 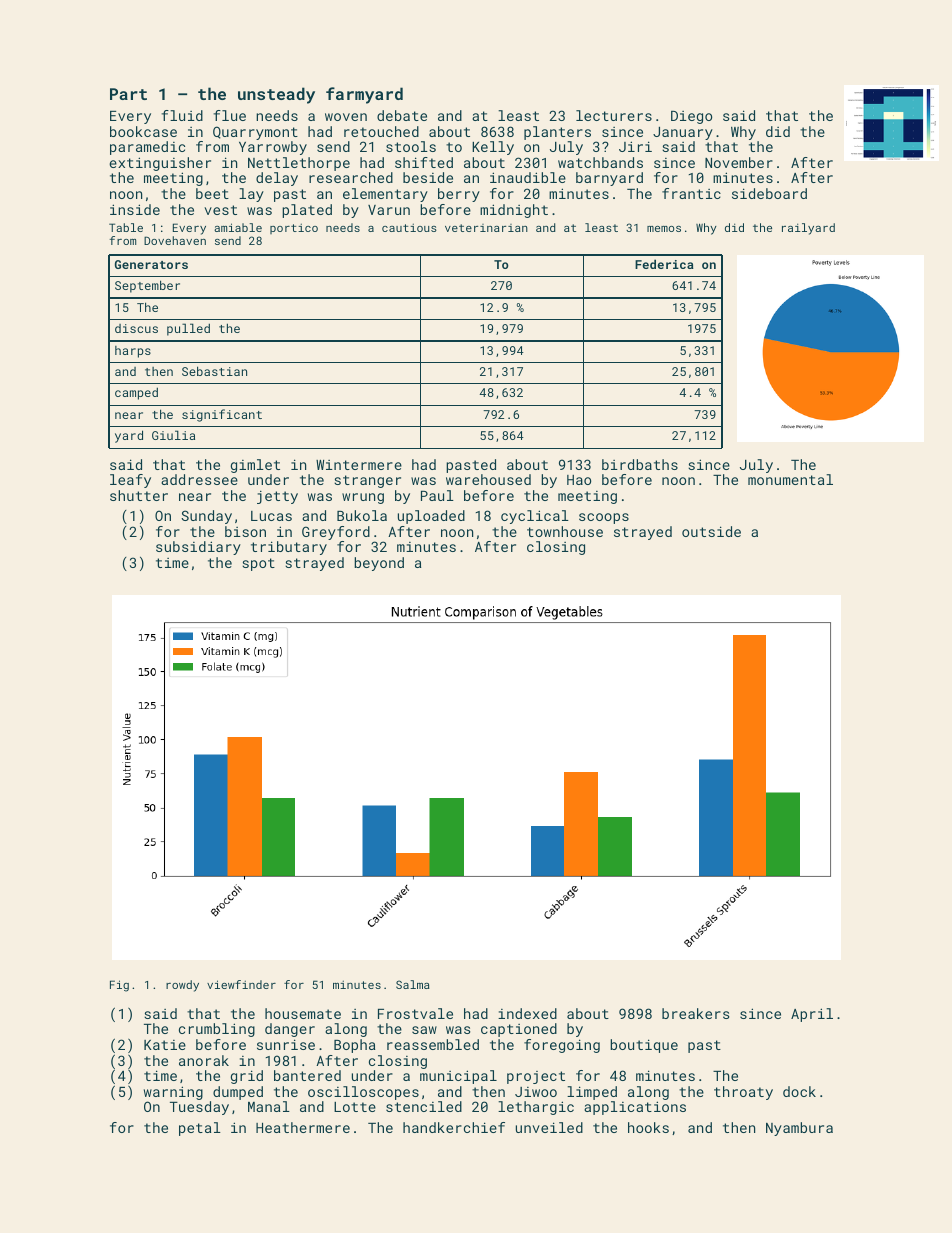 I want to click on Heathermere, so click(x=303, y=1127).
